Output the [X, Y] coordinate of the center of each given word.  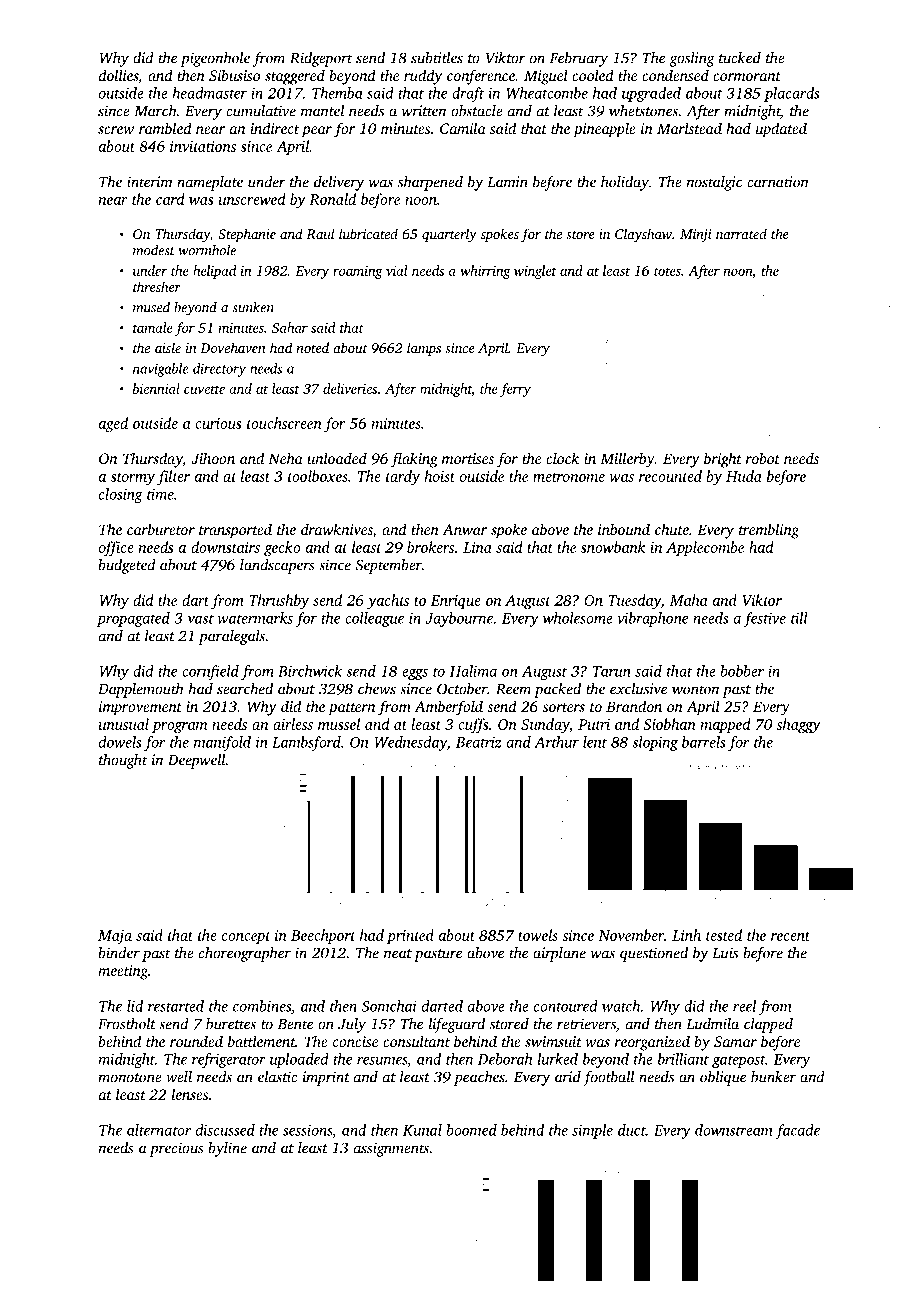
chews [377, 689]
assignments [391, 1149]
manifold [222, 743]
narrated [741, 233]
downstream [733, 1130]
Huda [744, 476]
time [160, 494]
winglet [535, 272]
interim [150, 182]
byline [227, 1149]
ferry [515, 390]
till [799, 618]
